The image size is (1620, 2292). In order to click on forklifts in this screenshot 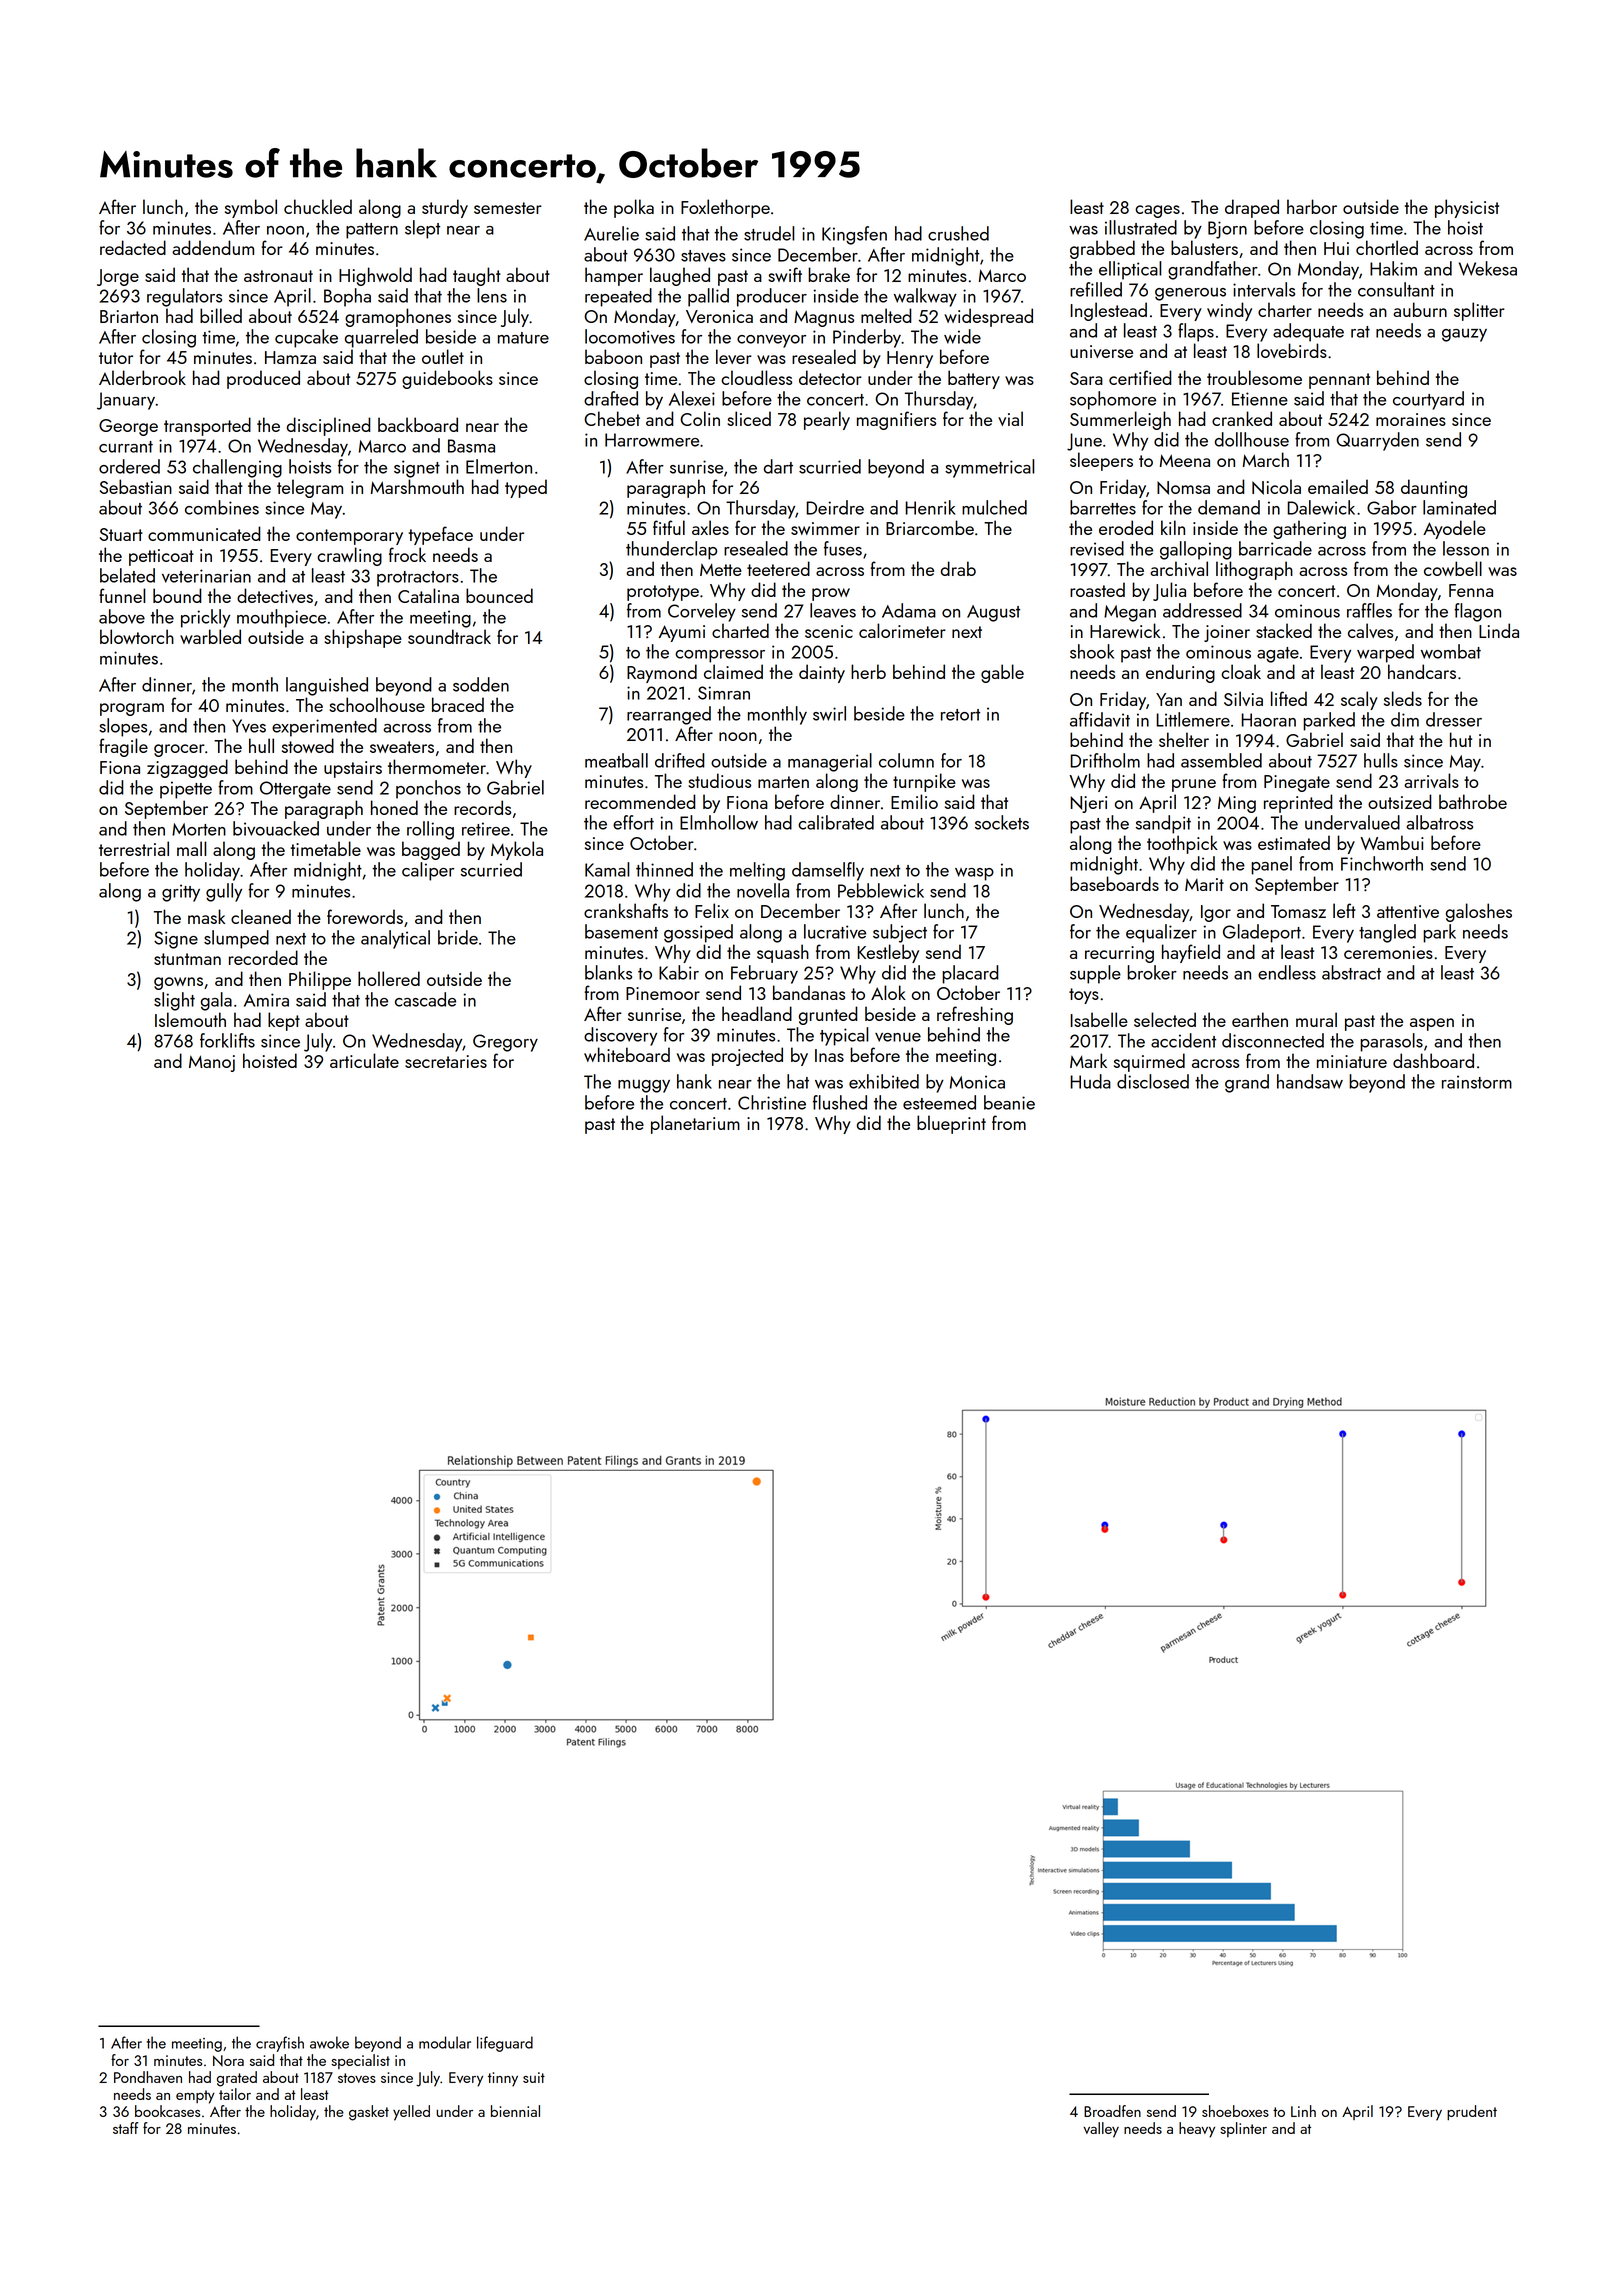, I will do `click(227, 1040)`.
